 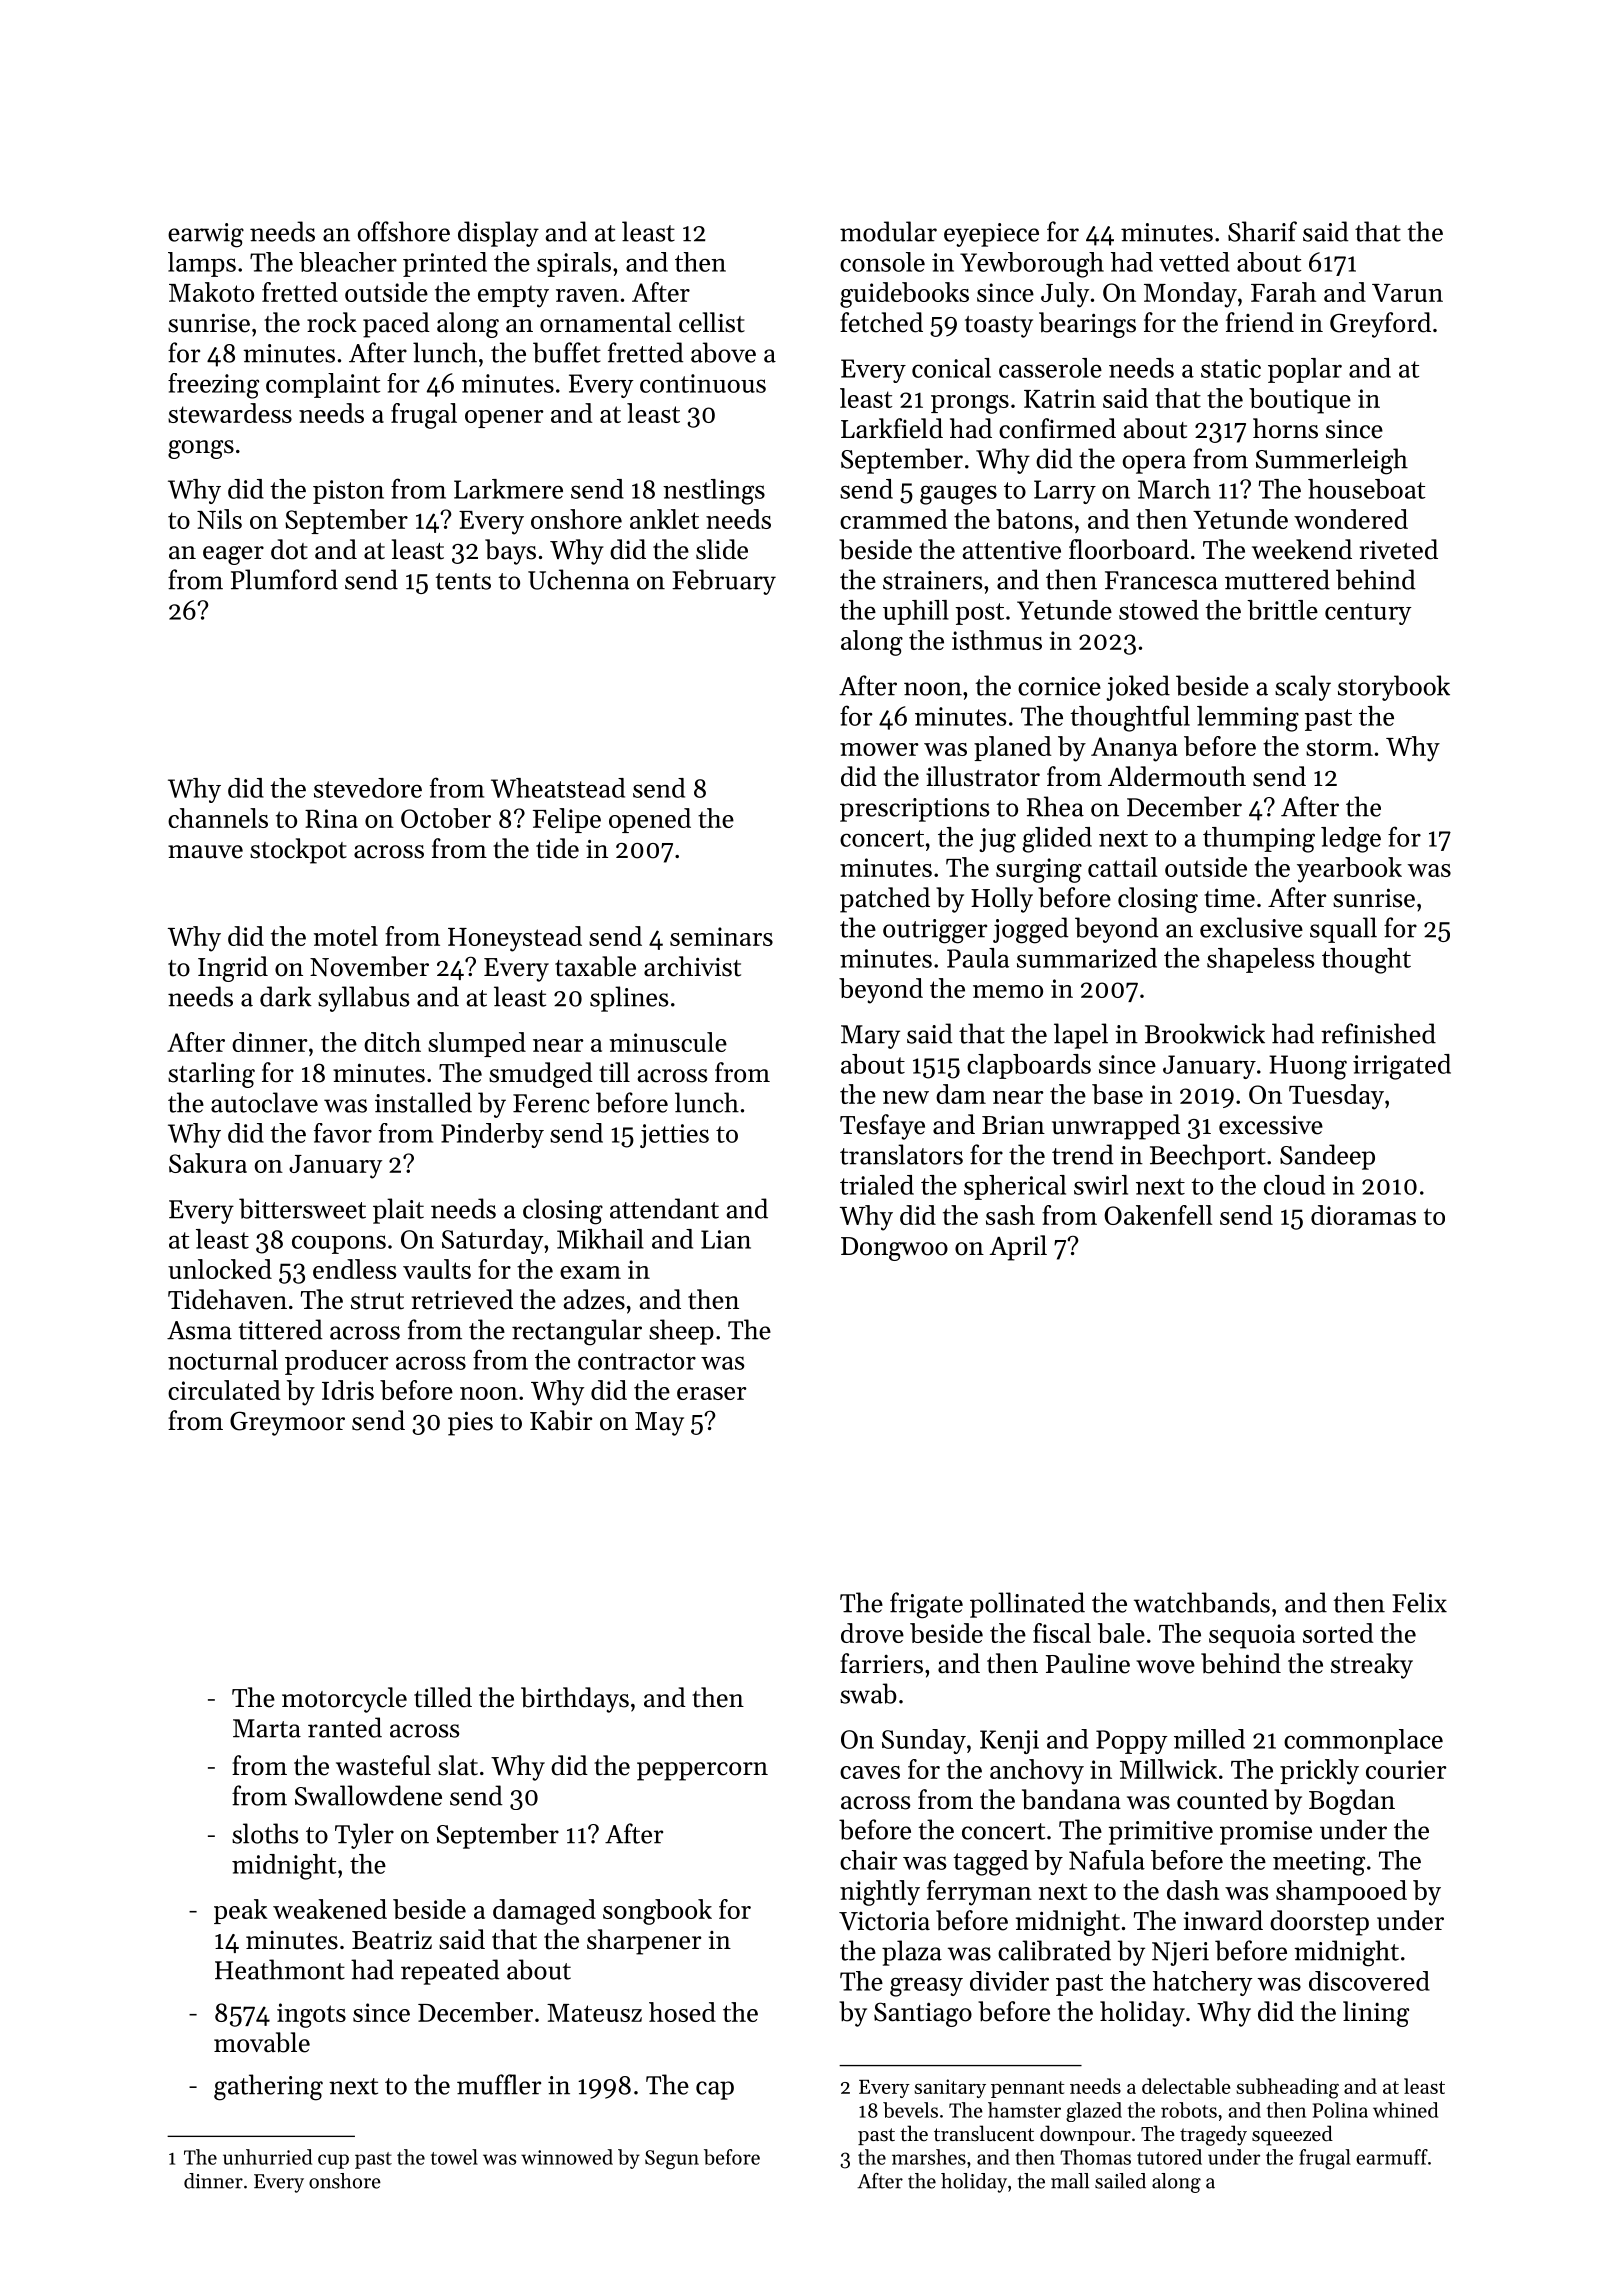 What do you see at coordinates (437, 1269) in the screenshot?
I see `vaults` at bounding box center [437, 1269].
